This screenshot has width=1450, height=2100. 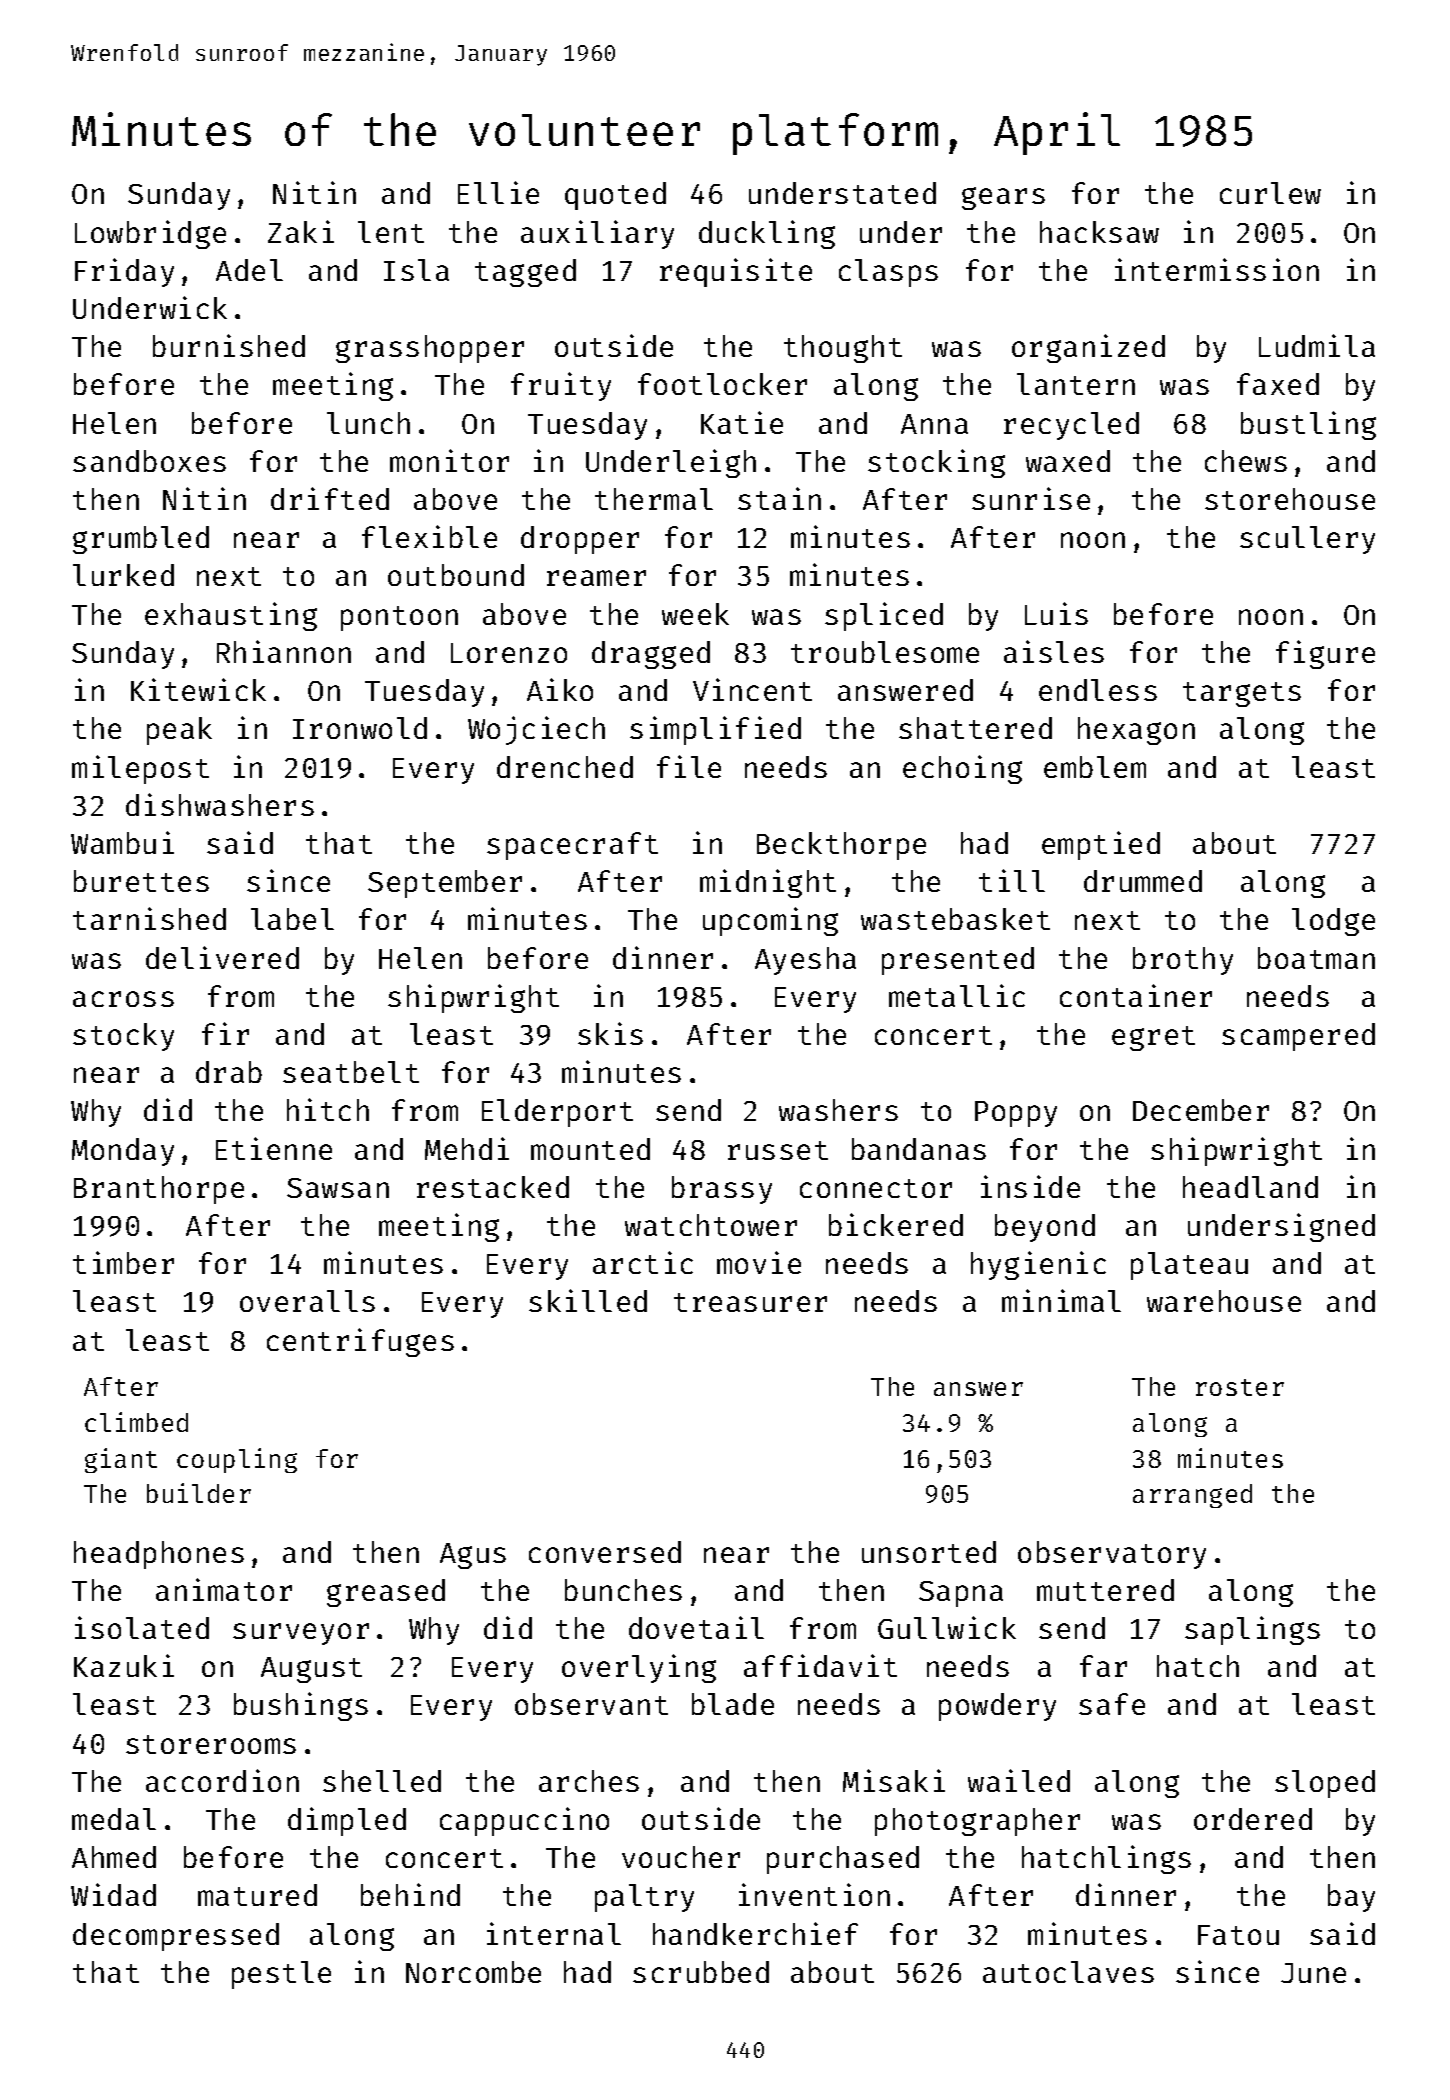 What do you see at coordinates (456, 575) in the screenshot?
I see `outbound` at bounding box center [456, 575].
